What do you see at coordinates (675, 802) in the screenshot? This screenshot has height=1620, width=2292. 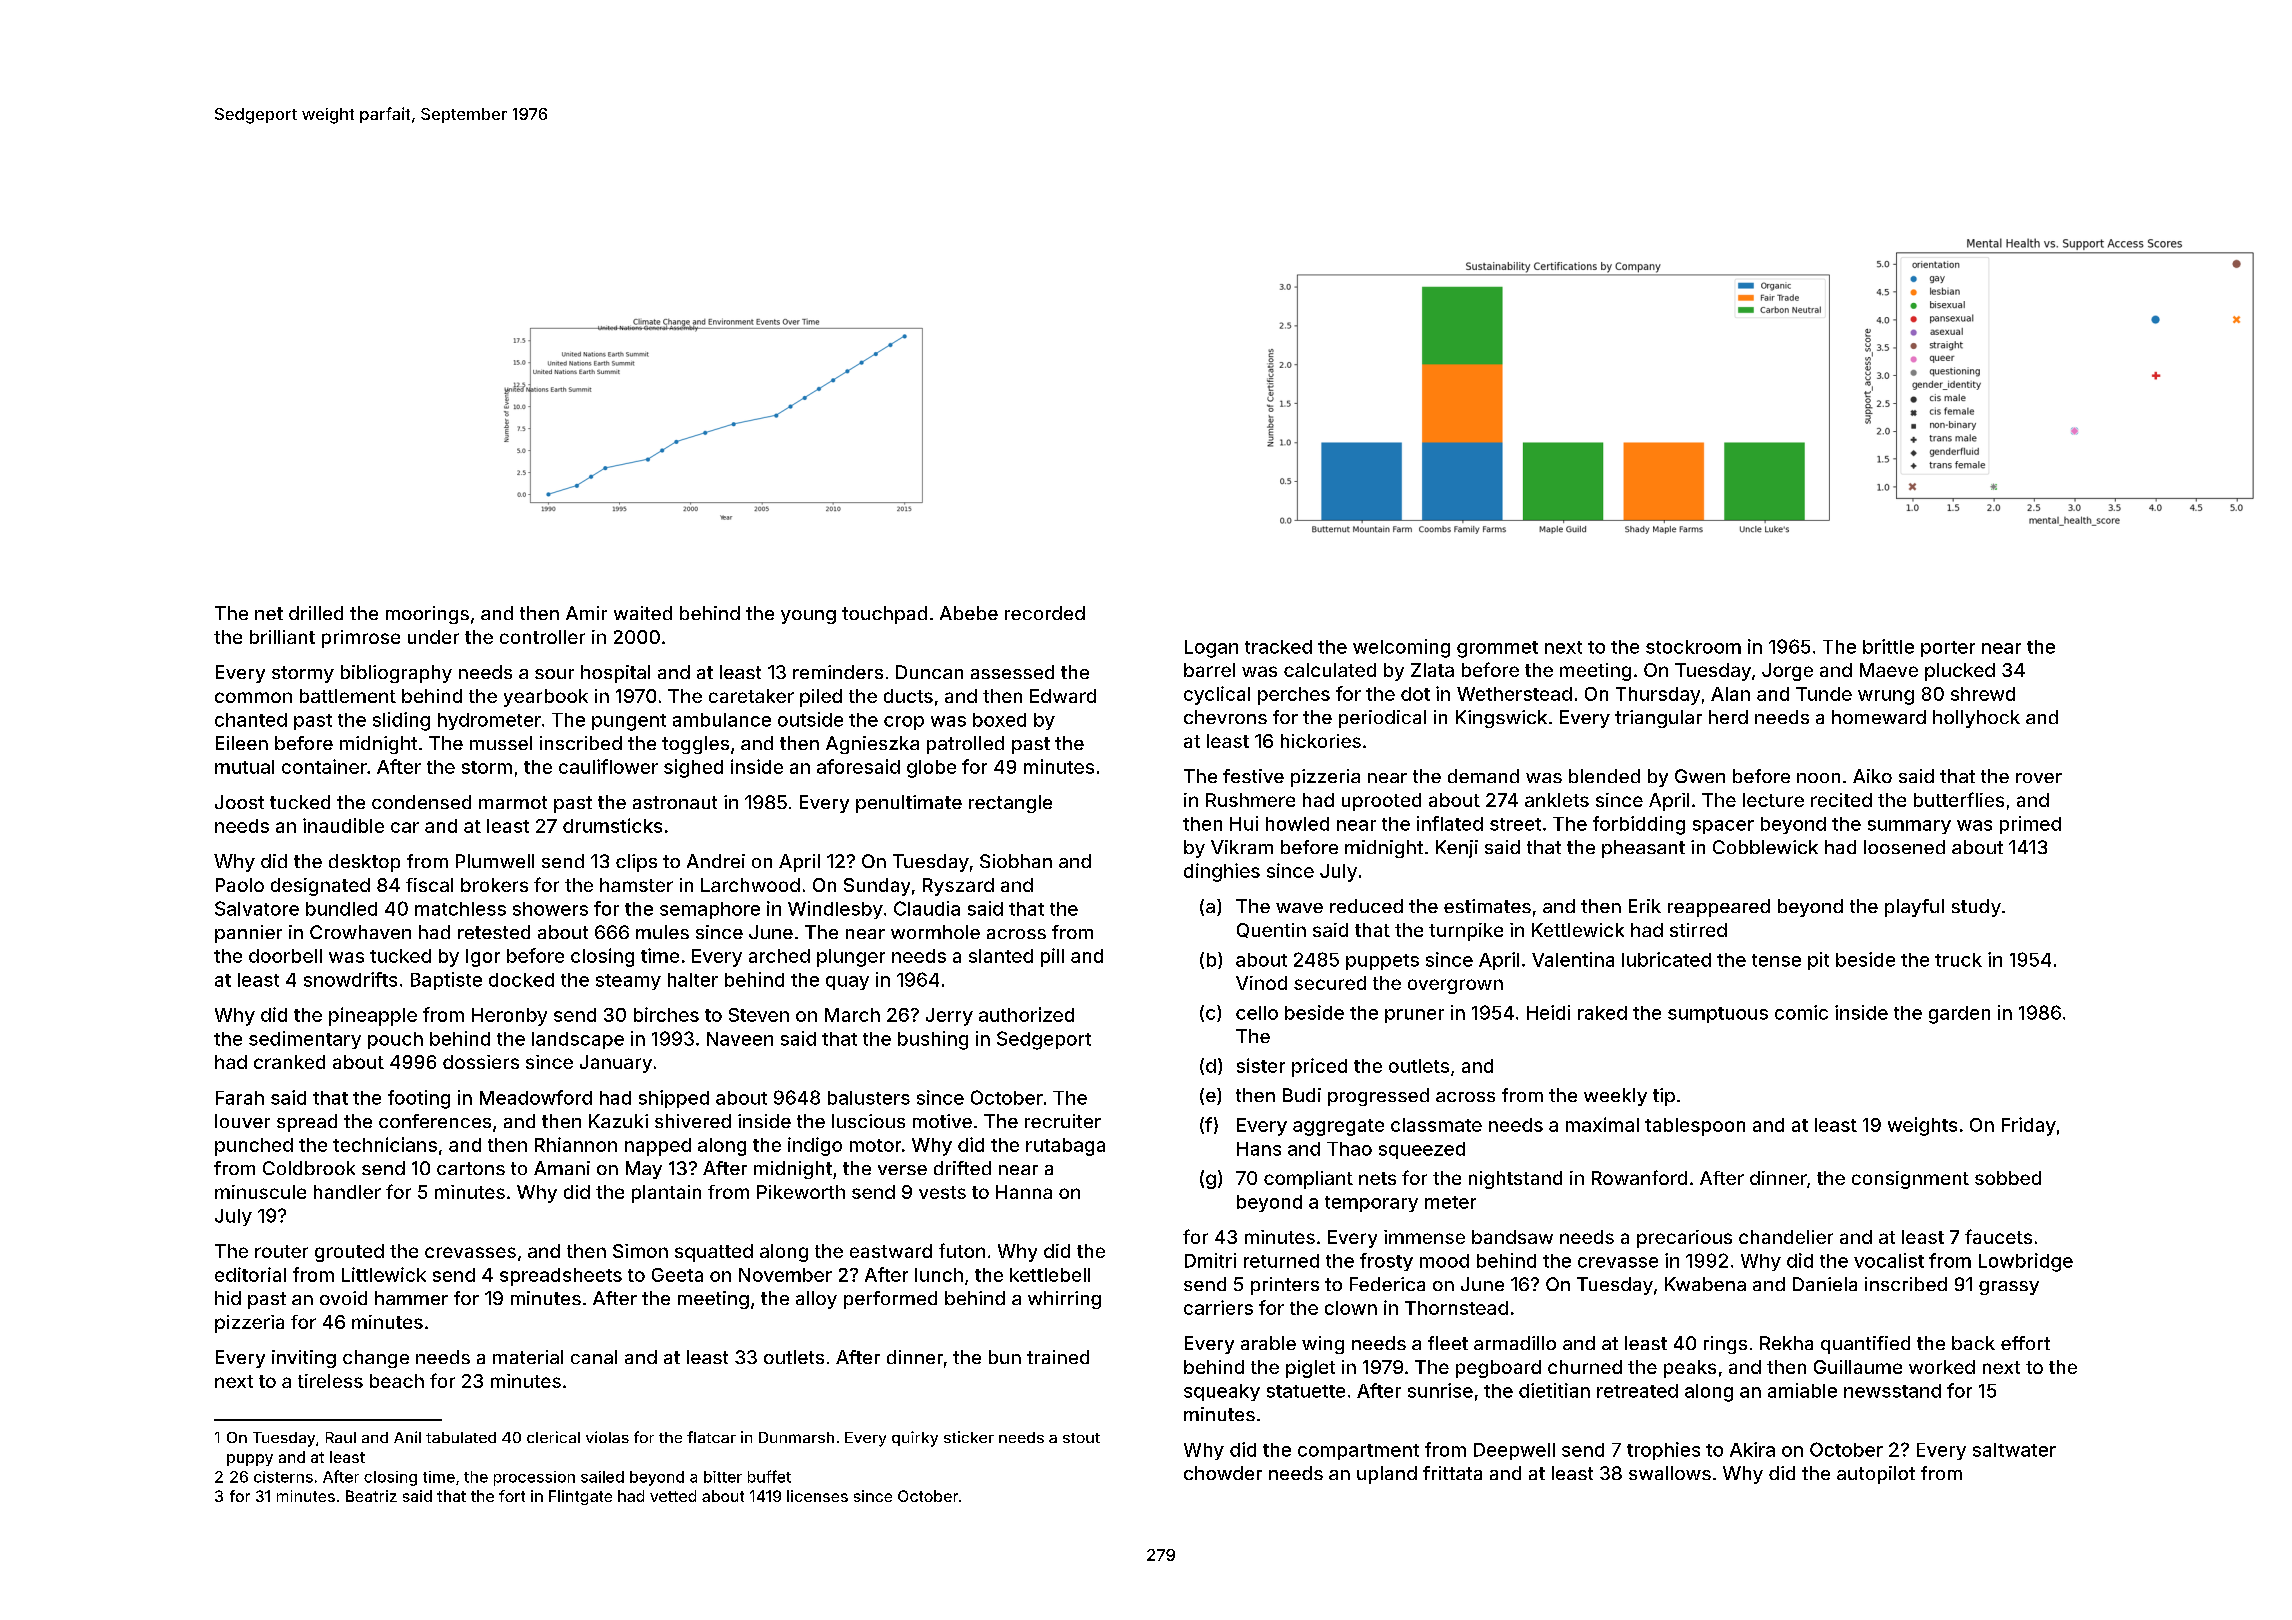 I see `astronaut` at bounding box center [675, 802].
